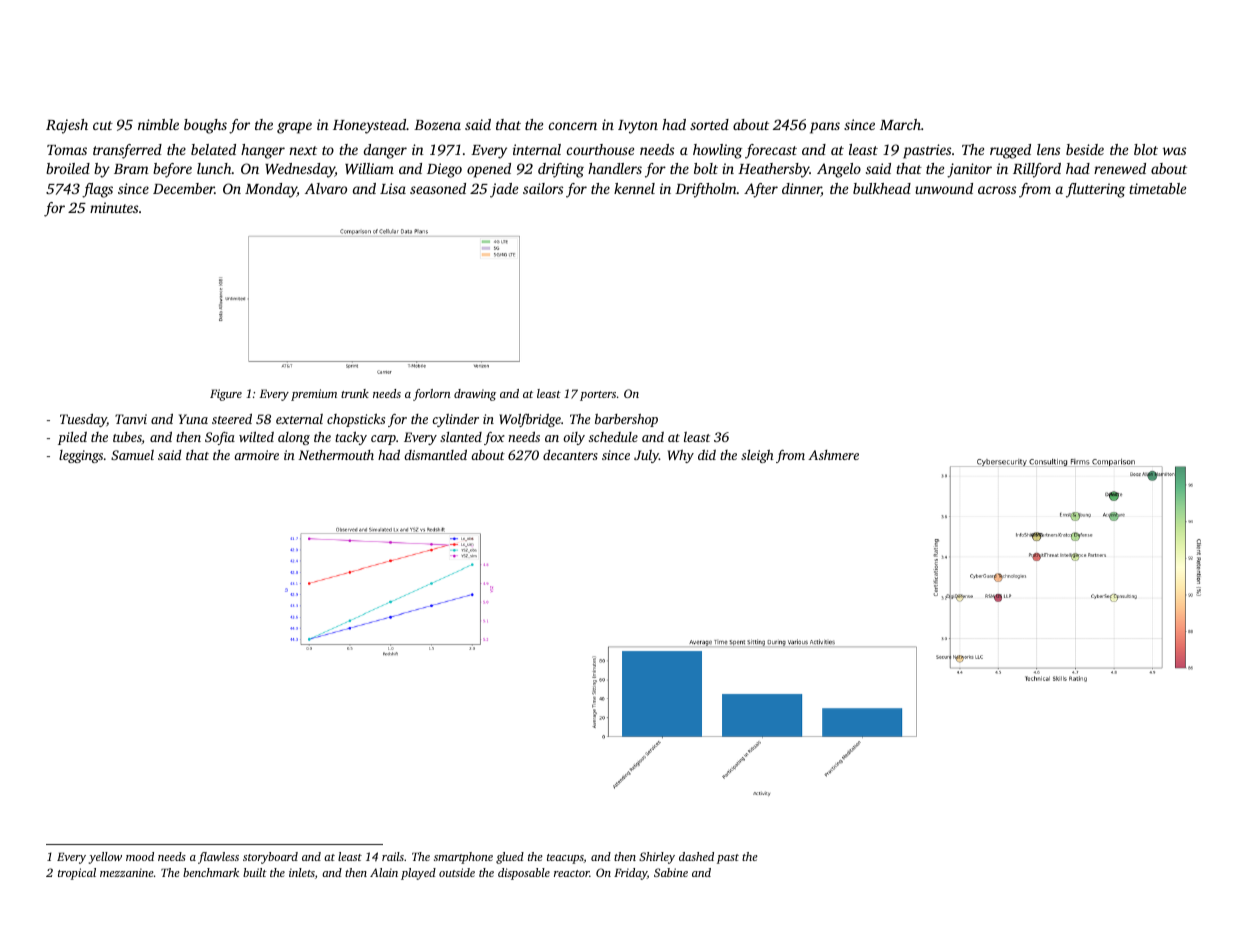  Describe the element at coordinates (369, 126) in the page. I see `Honeystead` at that location.
